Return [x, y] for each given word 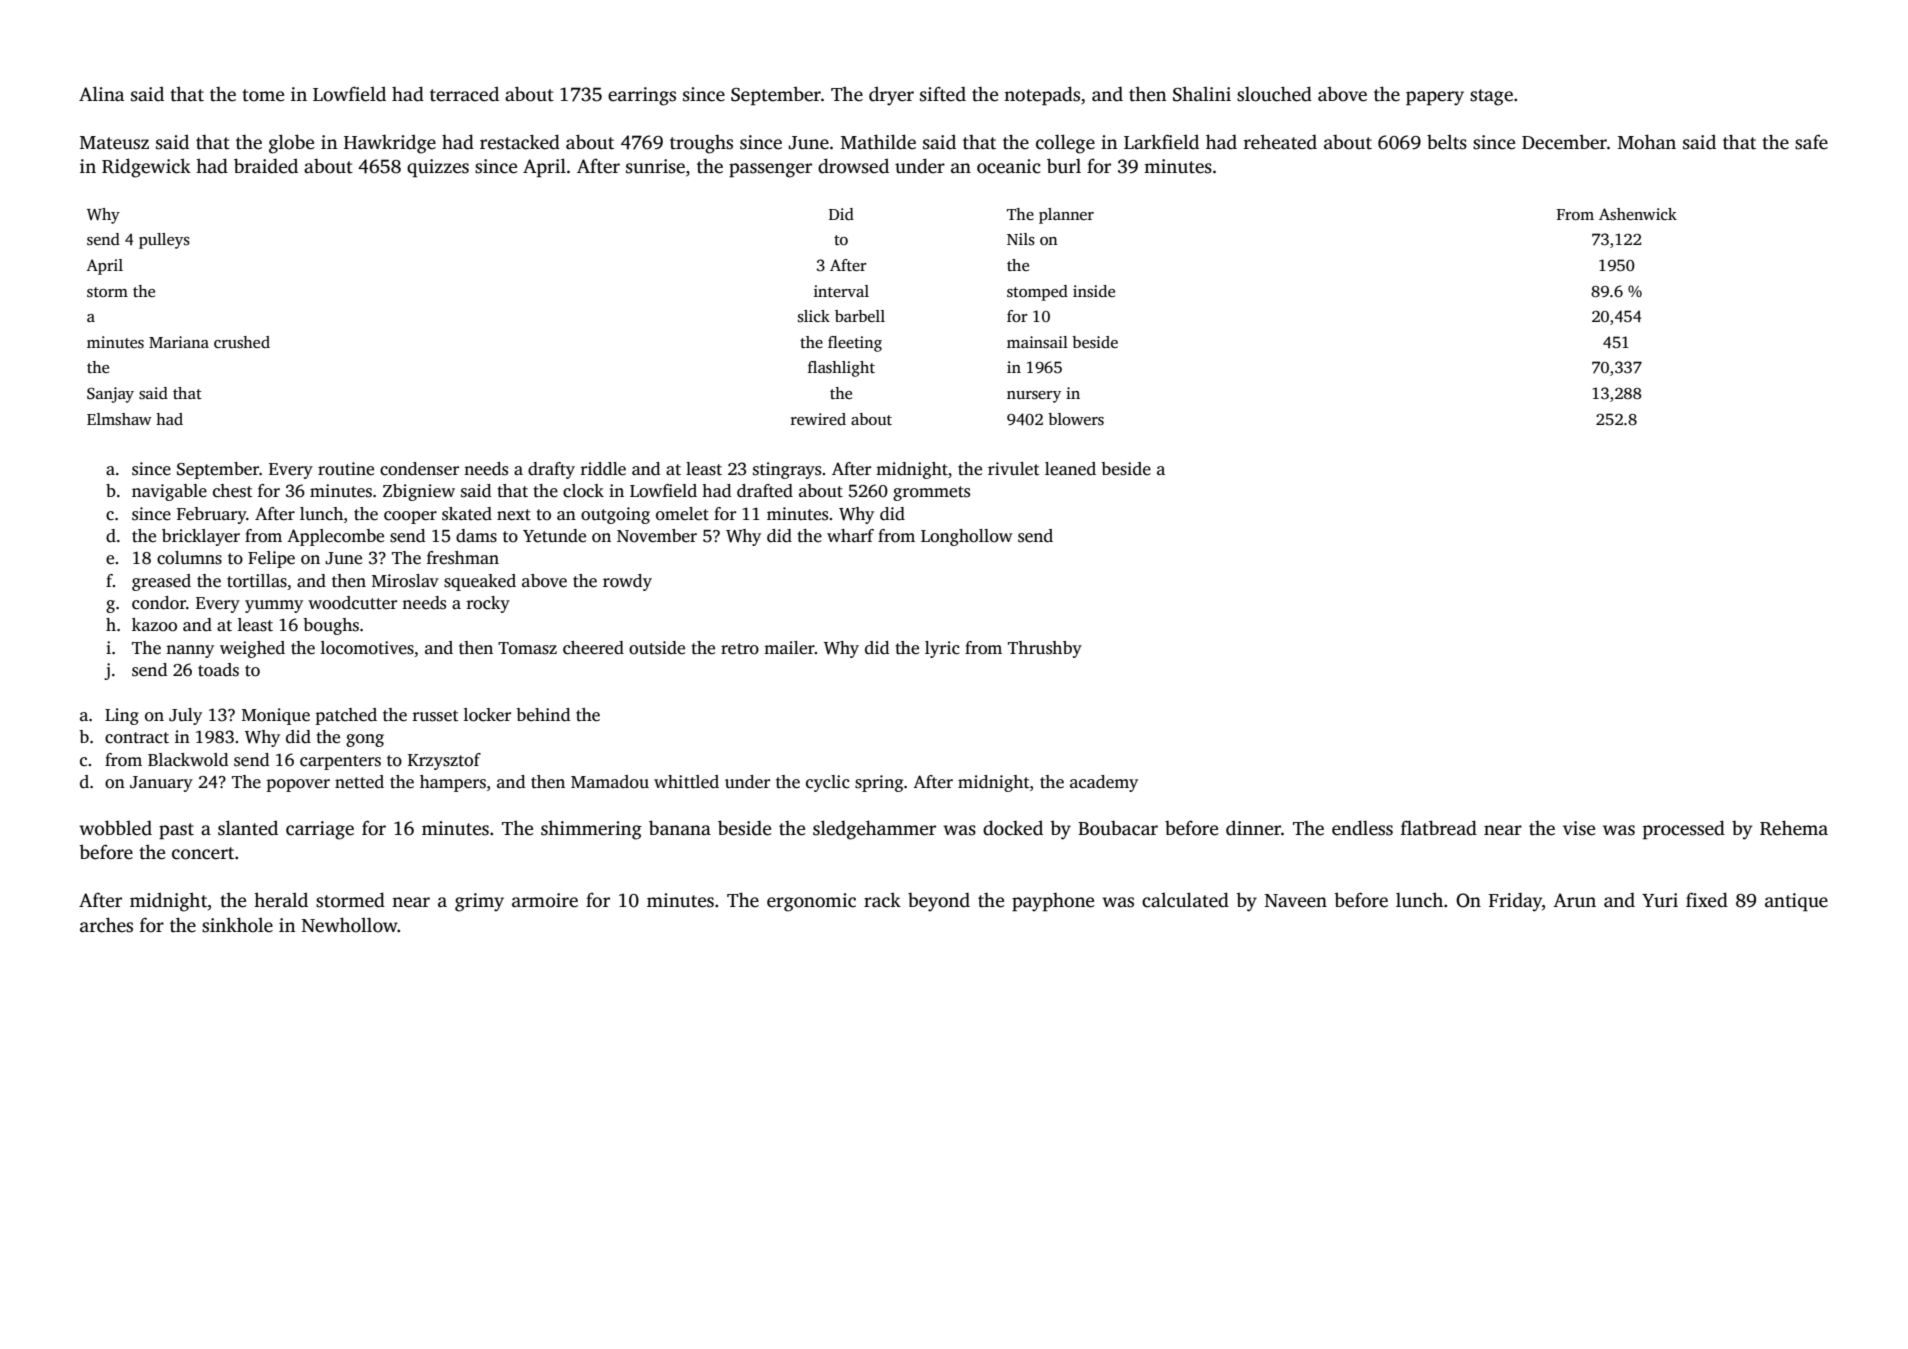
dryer [891, 96]
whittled [686, 782]
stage [1491, 97]
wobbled [115, 828]
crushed [242, 342]
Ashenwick [1638, 214]
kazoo [154, 625]
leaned [1070, 469]
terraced [464, 94]
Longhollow [966, 537]
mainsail [1037, 342]
